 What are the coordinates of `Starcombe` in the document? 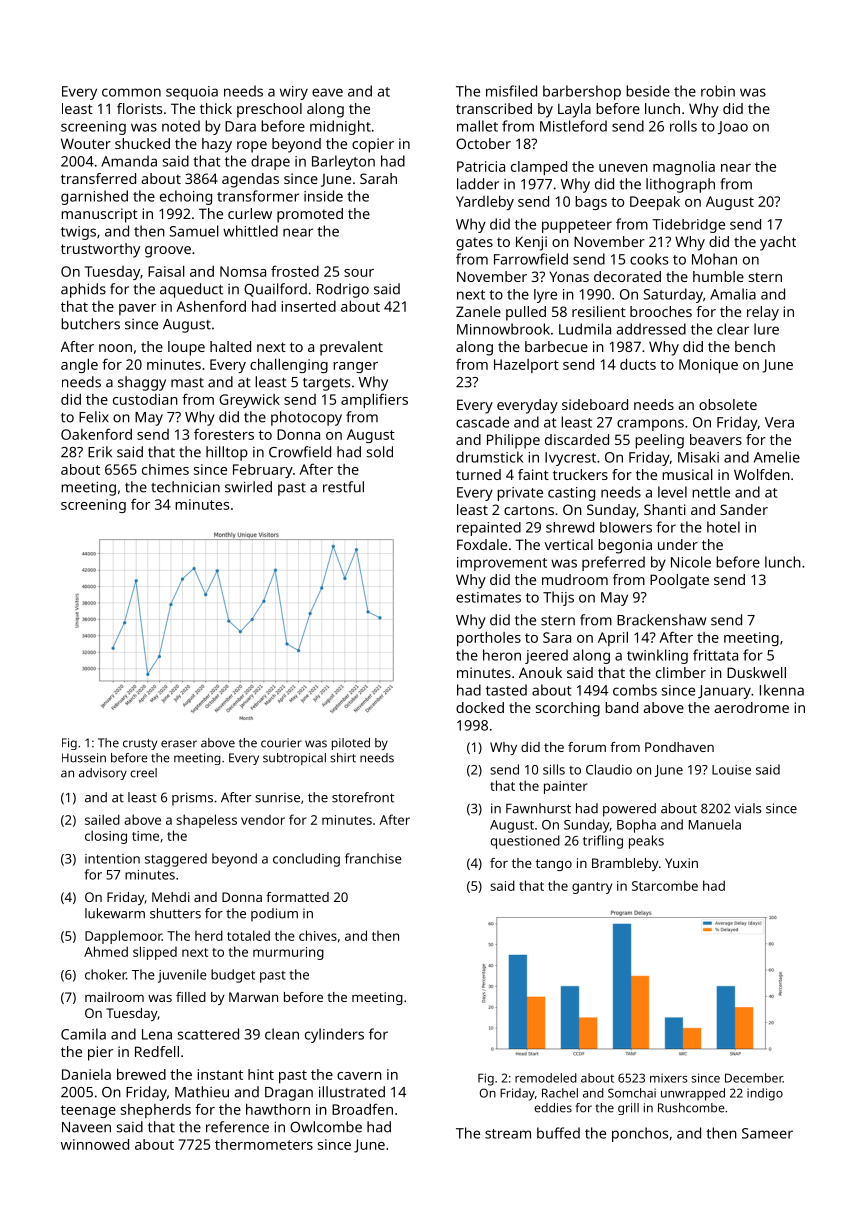 It's located at (665, 885).
